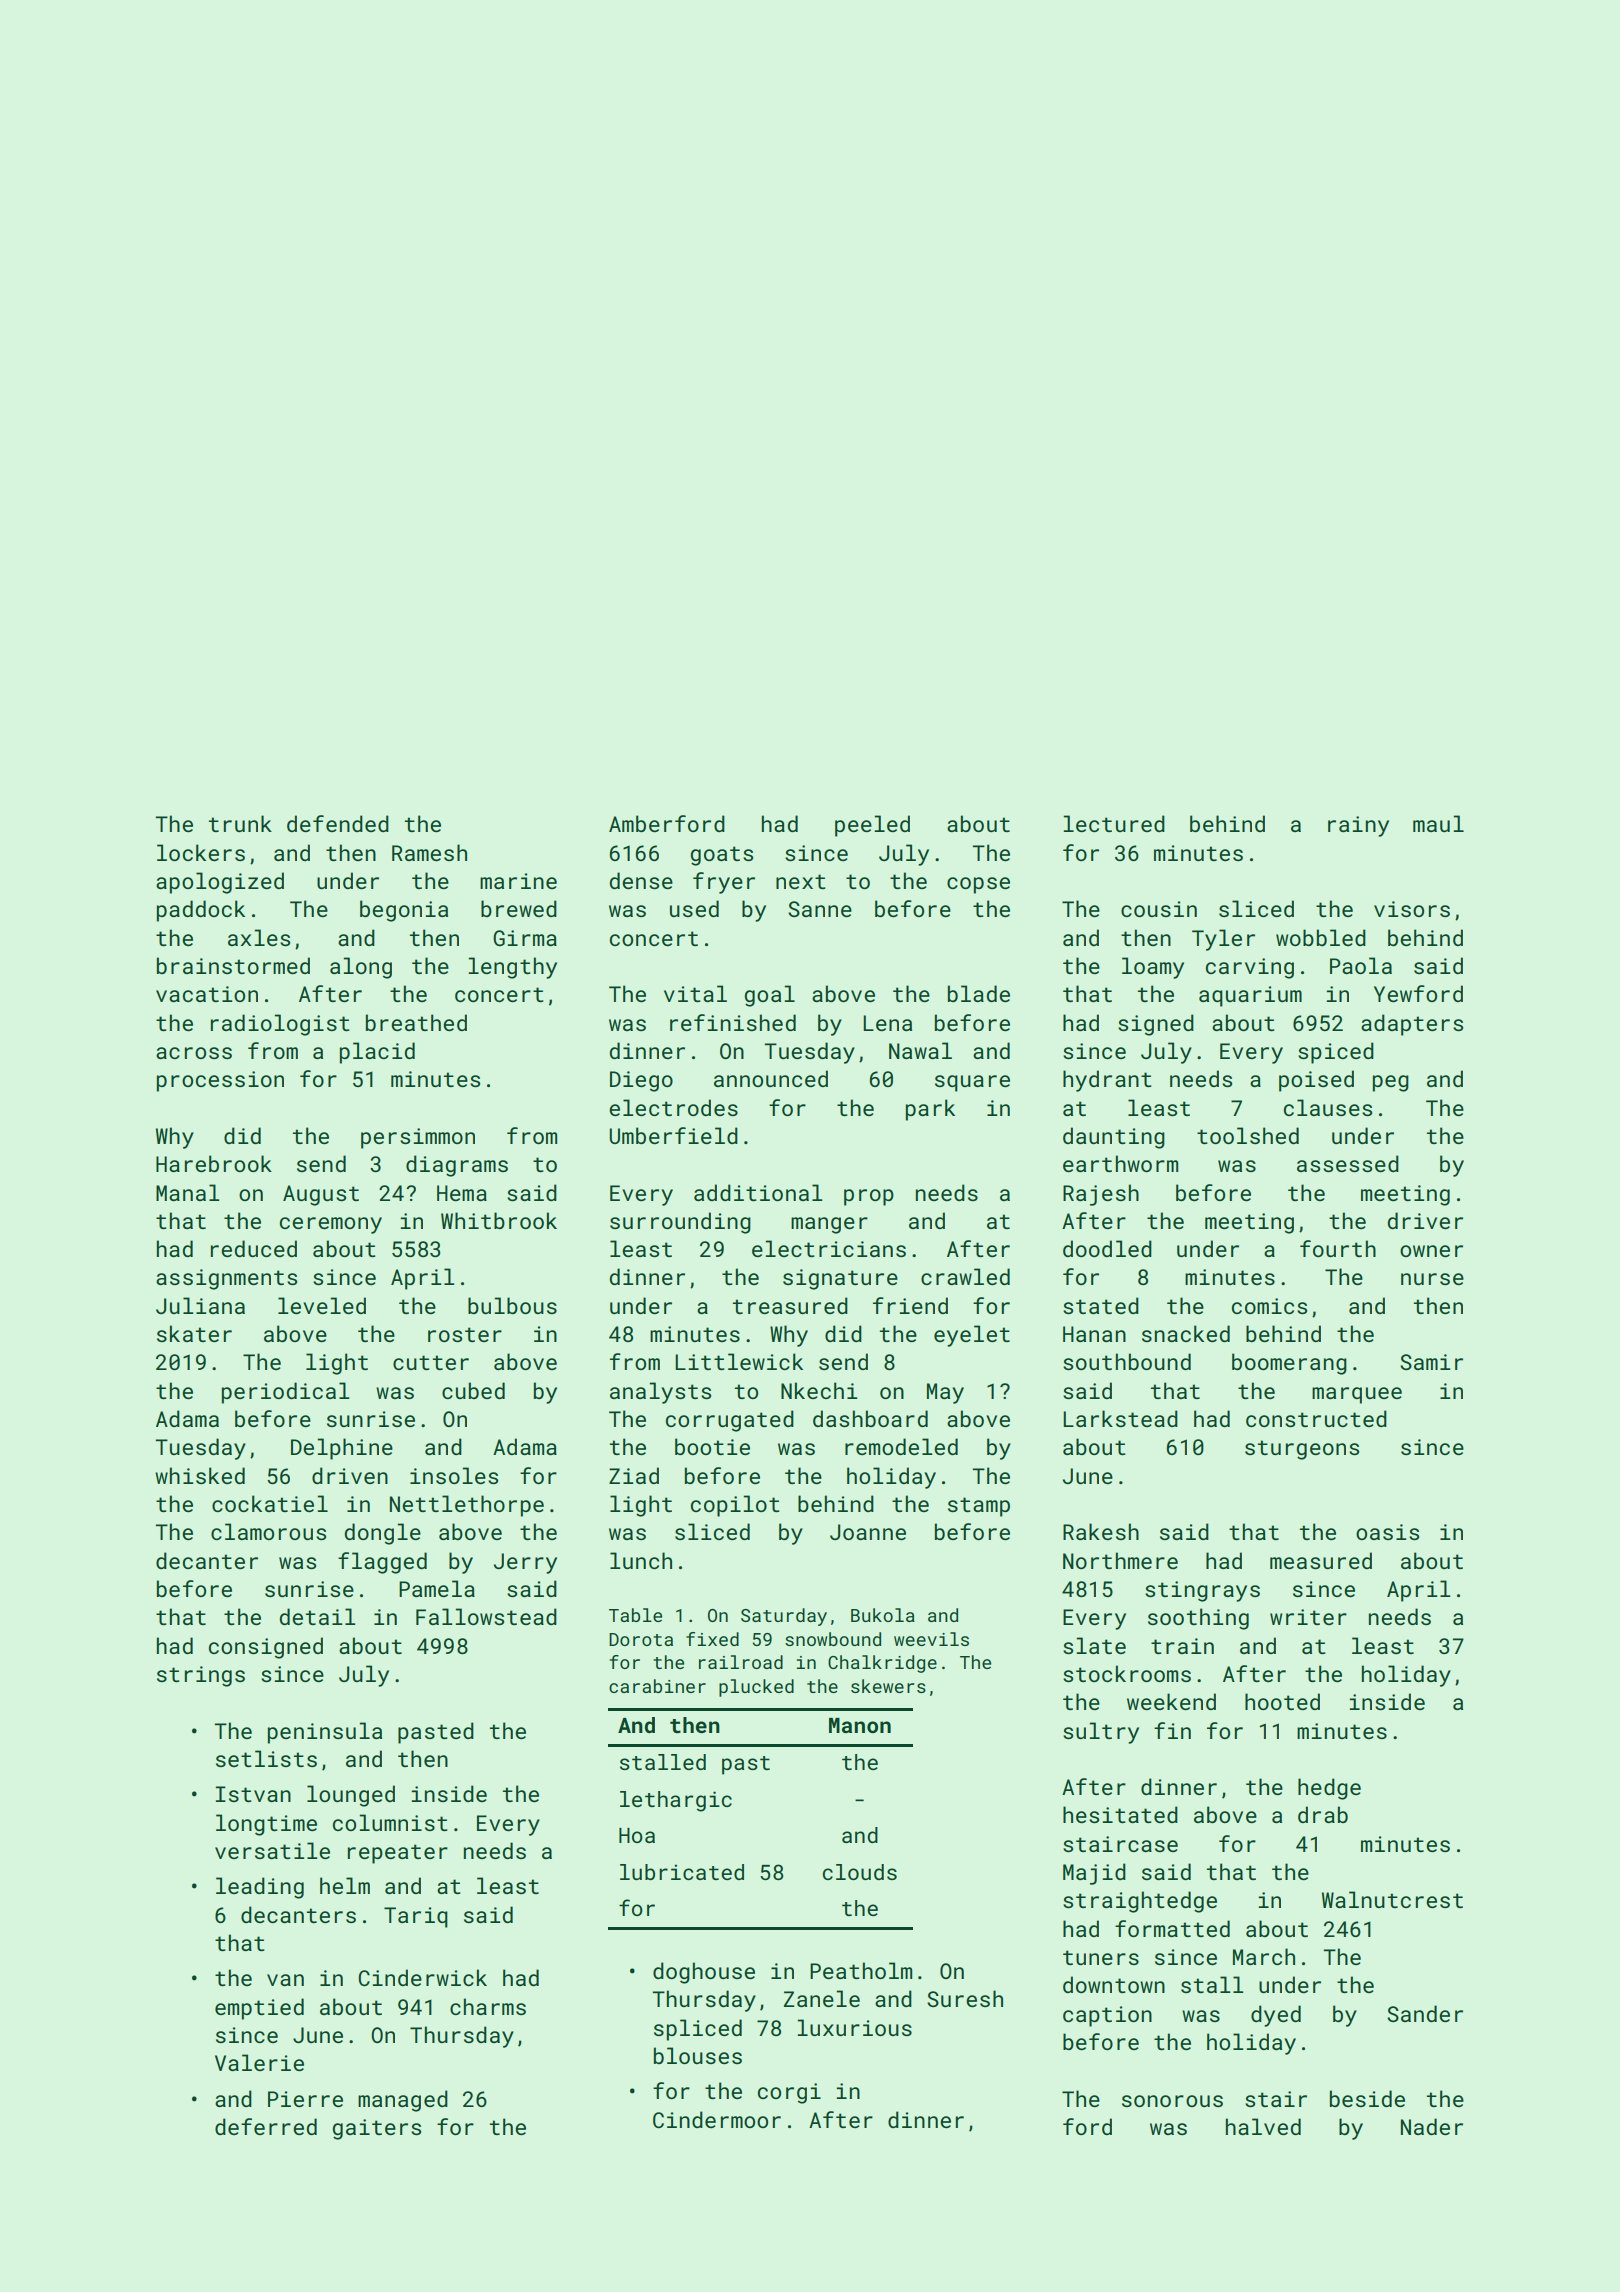  Describe the element at coordinates (680, 1223) in the screenshot. I see `surrounding` at that location.
